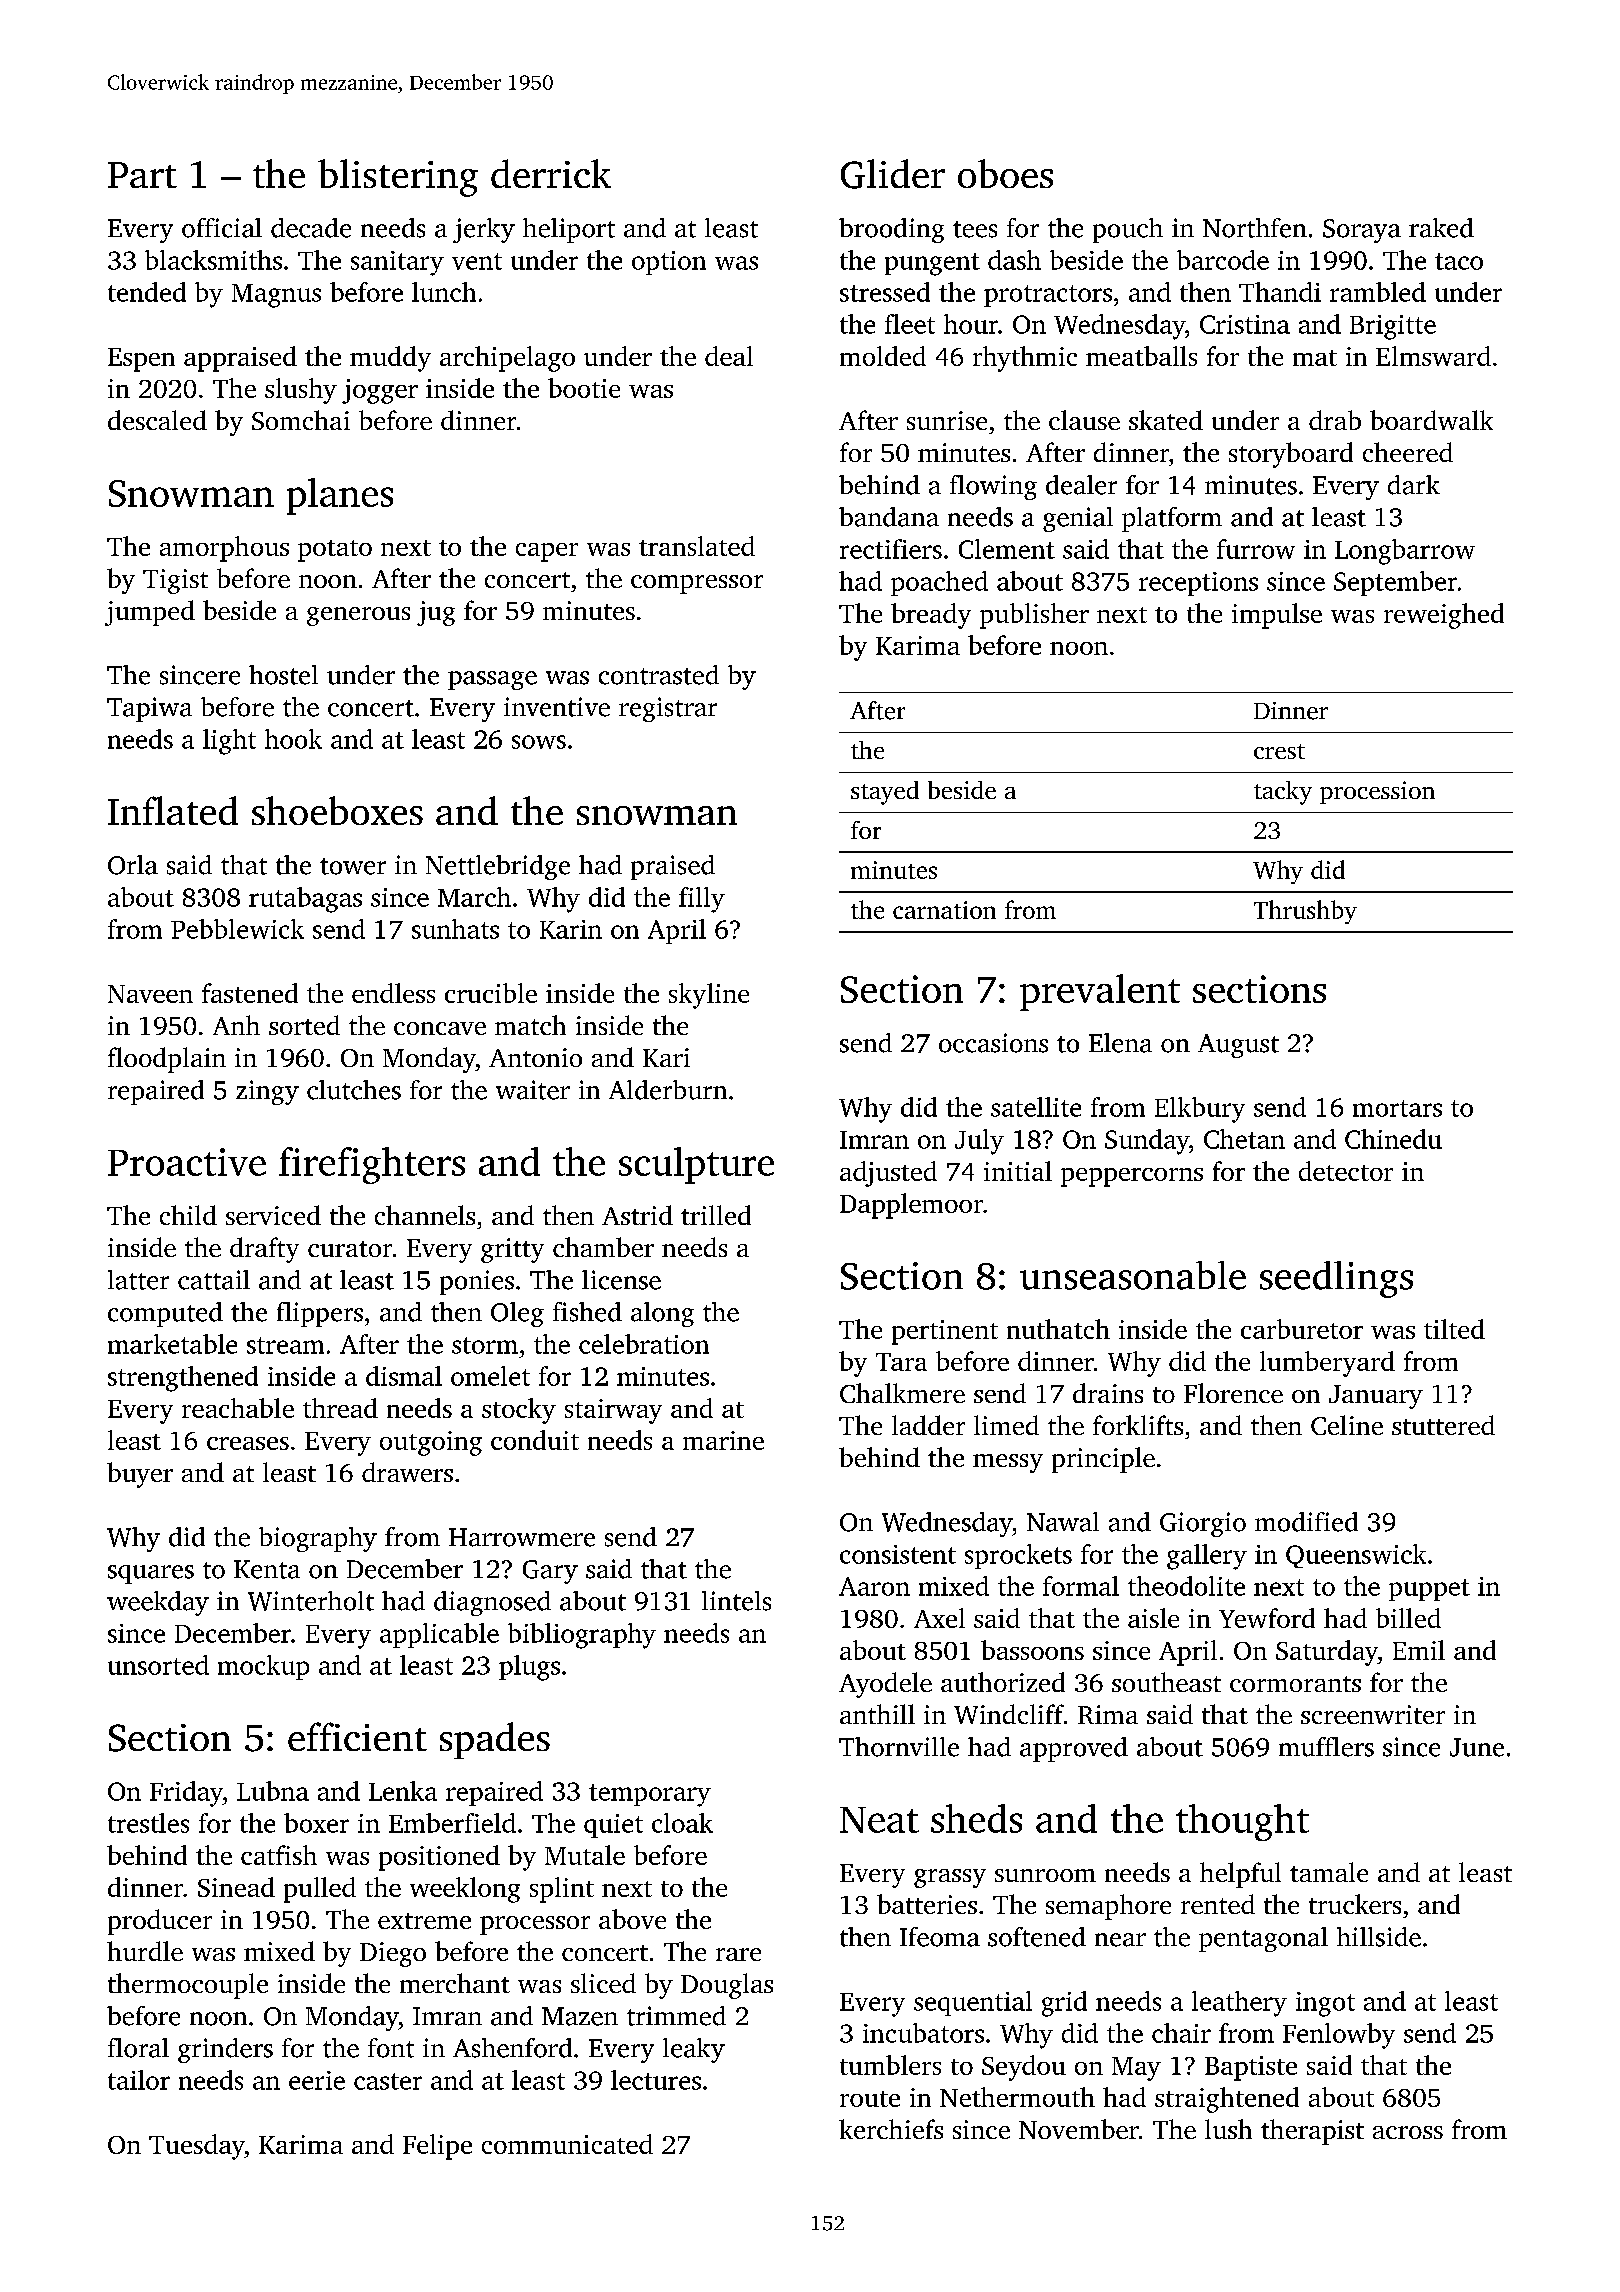 This screenshot has width=1620, height=2292. What do you see at coordinates (1255, 228) in the screenshot?
I see `Northfen` at bounding box center [1255, 228].
